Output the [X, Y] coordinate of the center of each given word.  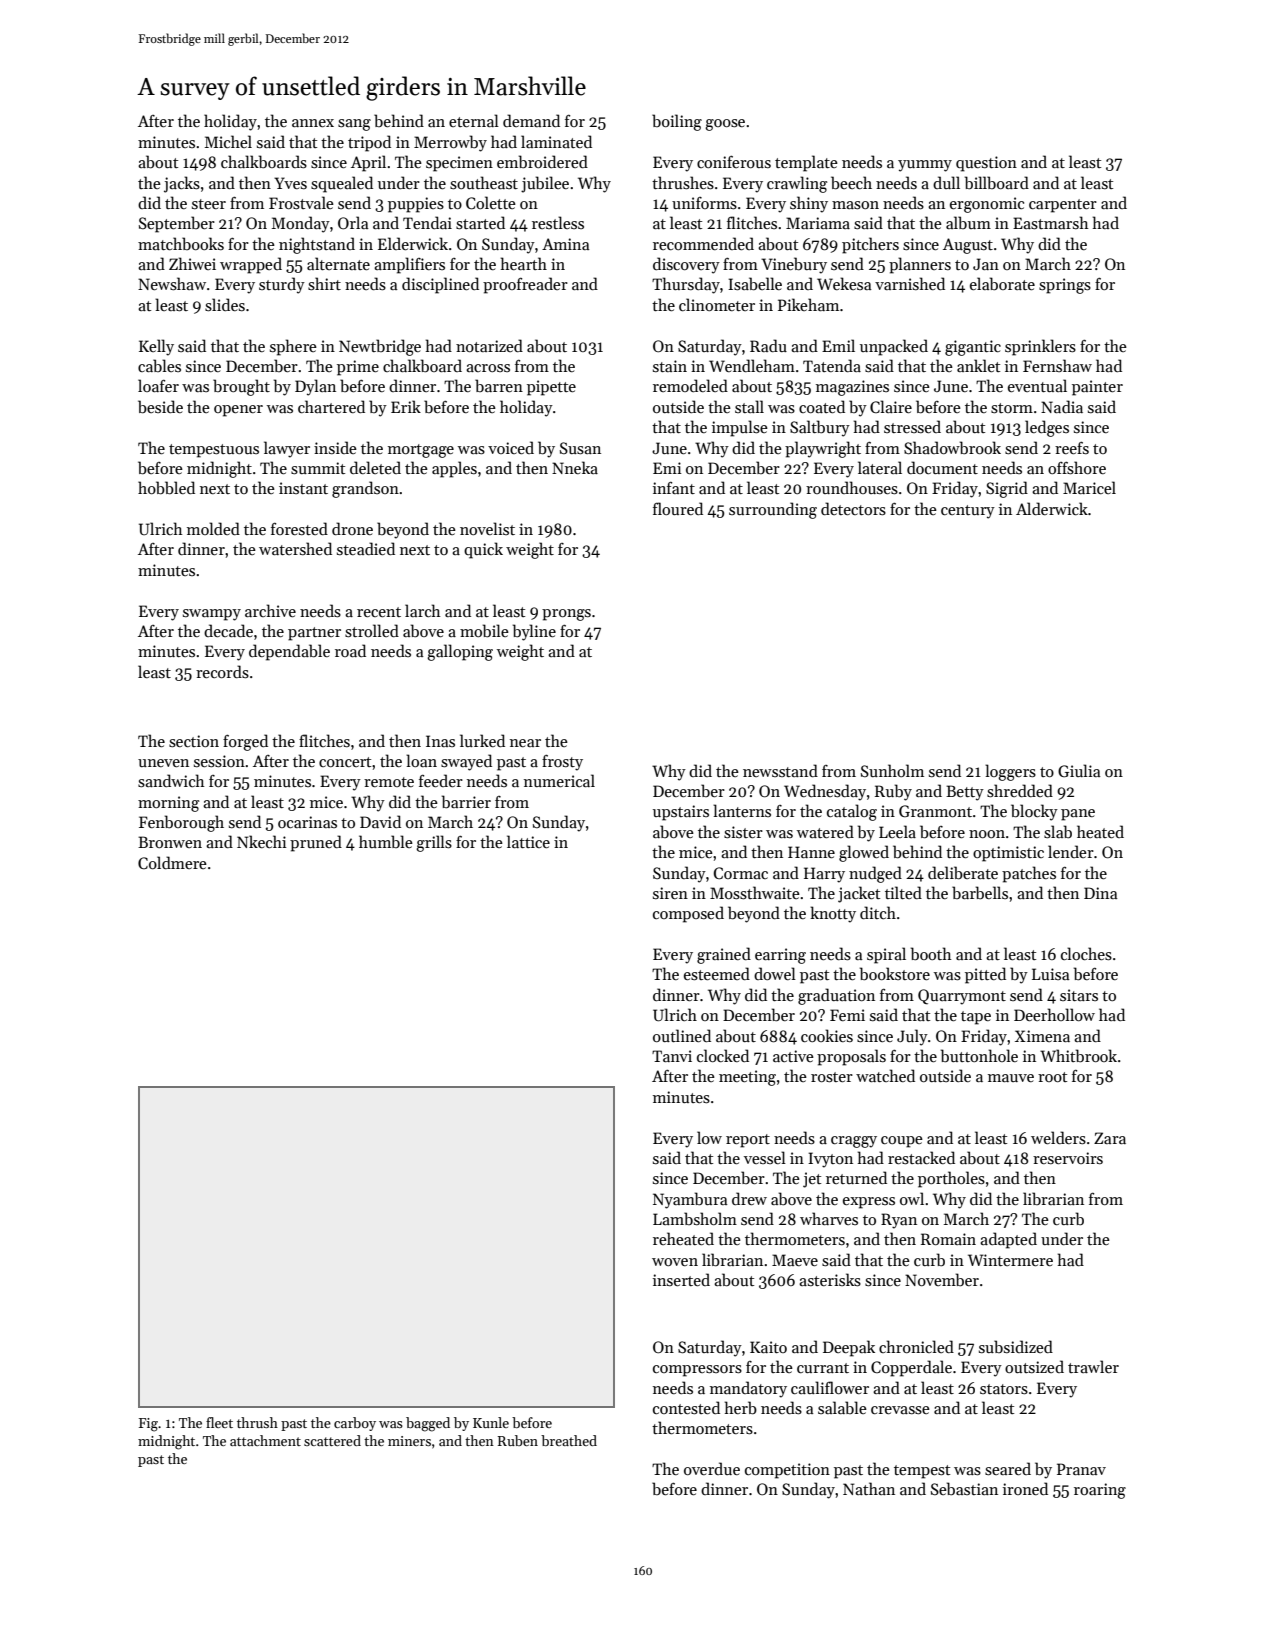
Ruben [518, 1440]
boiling [677, 122]
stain [670, 366]
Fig [148, 1425]
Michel [228, 141]
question [986, 164]
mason [855, 205]
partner [314, 634]
